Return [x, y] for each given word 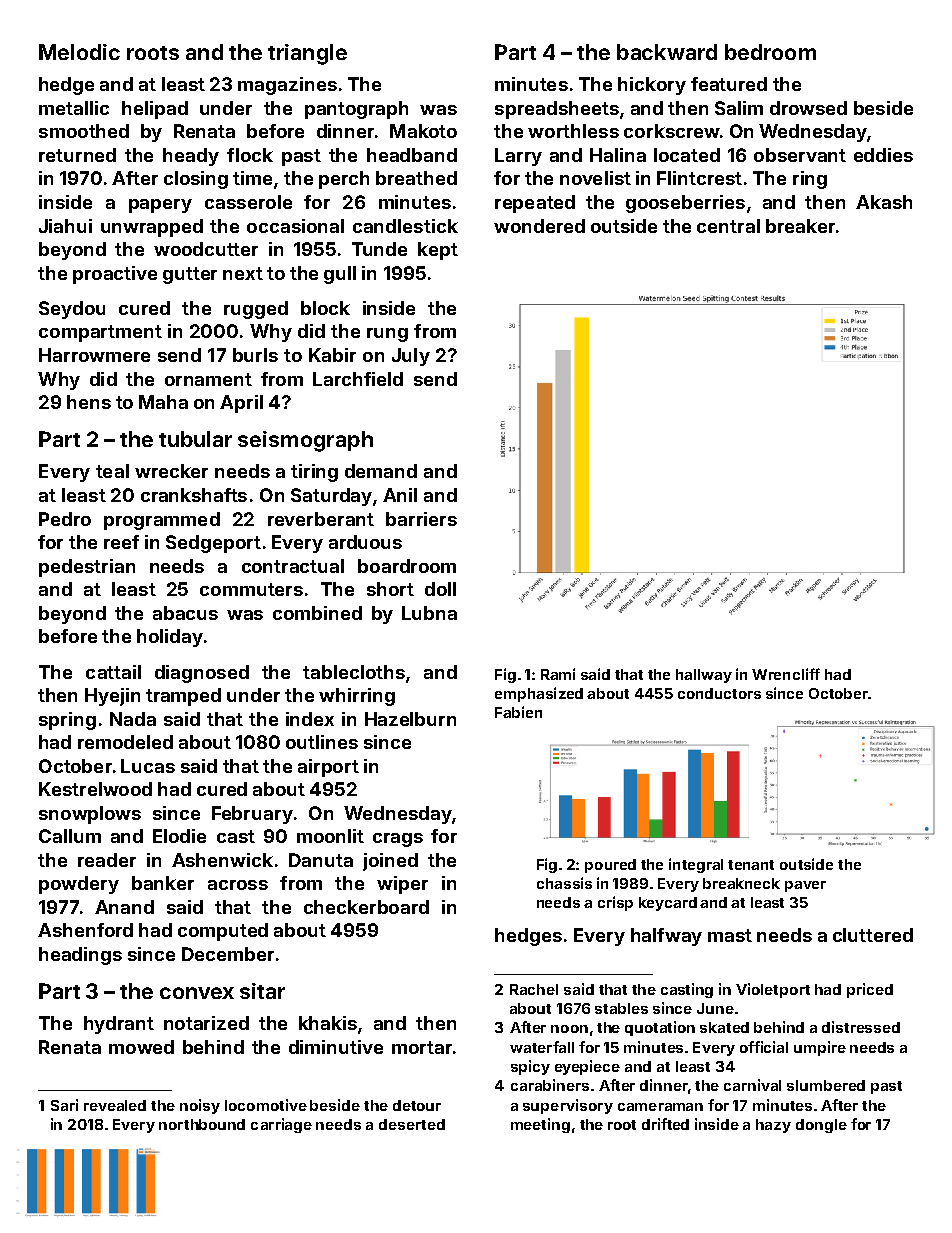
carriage [281, 1125]
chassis [564, 883]
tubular [195, 439]
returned [77, 155]
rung [387, 335]
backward [667, 52]
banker [163, 883]
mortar [422, 1047]
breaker [800, 226]
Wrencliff [786, 674]
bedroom [770, 52]
